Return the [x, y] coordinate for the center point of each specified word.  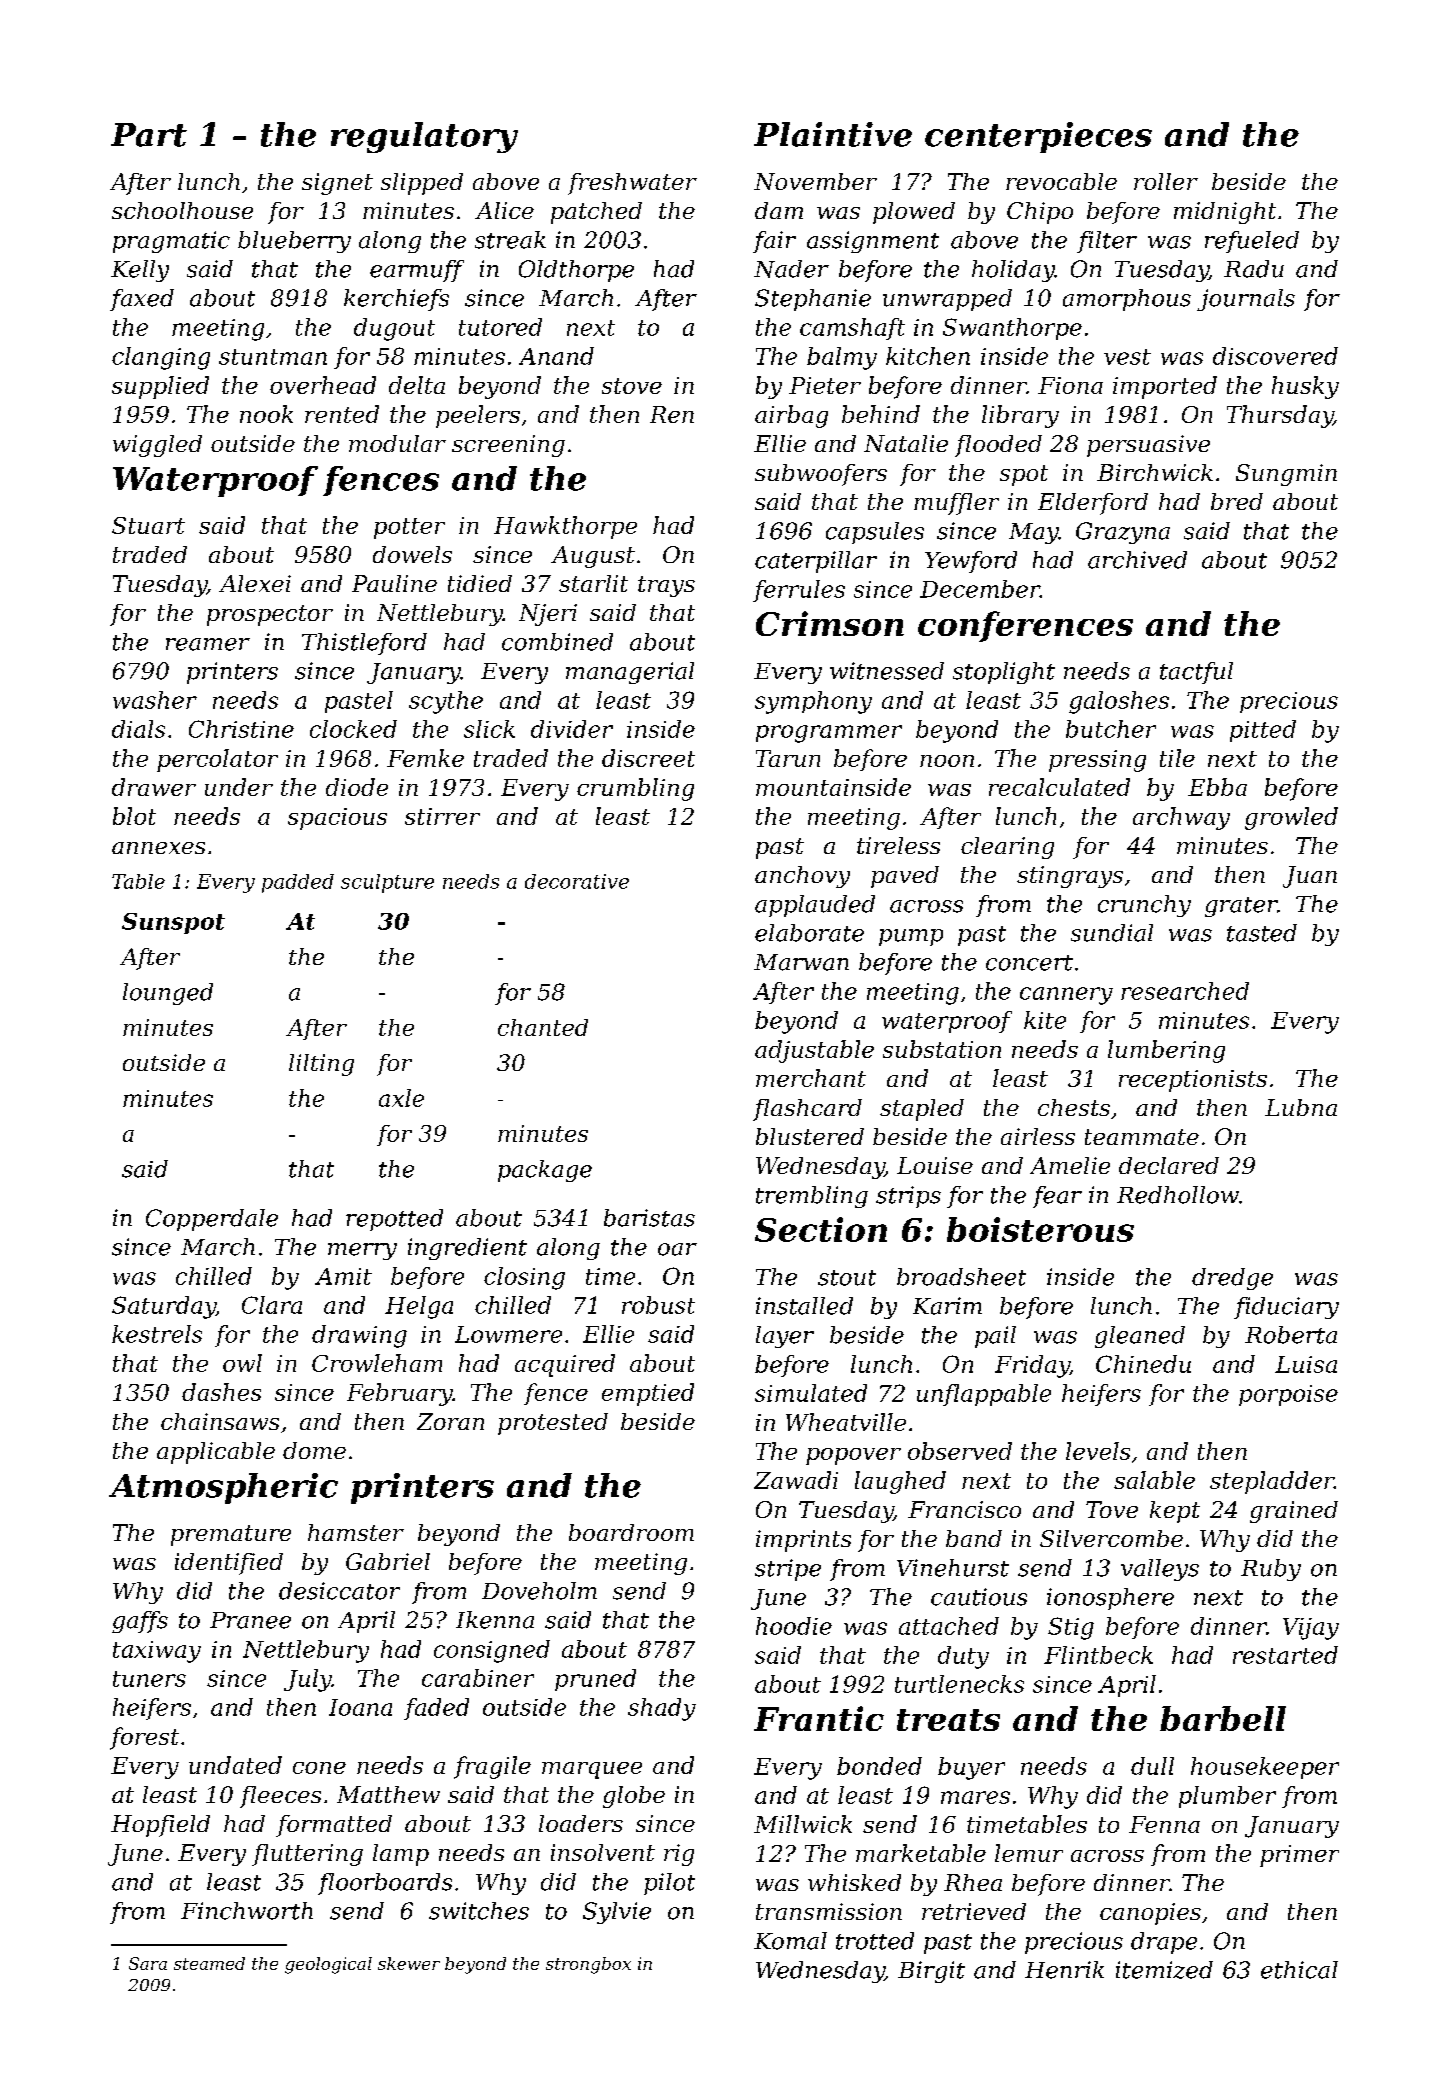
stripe [788, 1570]
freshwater [632, 184]
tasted [1262, 933]
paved [905, 877]
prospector [270, 615]
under [239, 787]
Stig [1071, 1628]
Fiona [1070, 385]
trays [666, 586]
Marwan [801, 962]
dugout [394, 329]
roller [1166, 181]
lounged [168, 994]
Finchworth [247, 1911]
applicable [216, 1453]
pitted [1263, 731]
